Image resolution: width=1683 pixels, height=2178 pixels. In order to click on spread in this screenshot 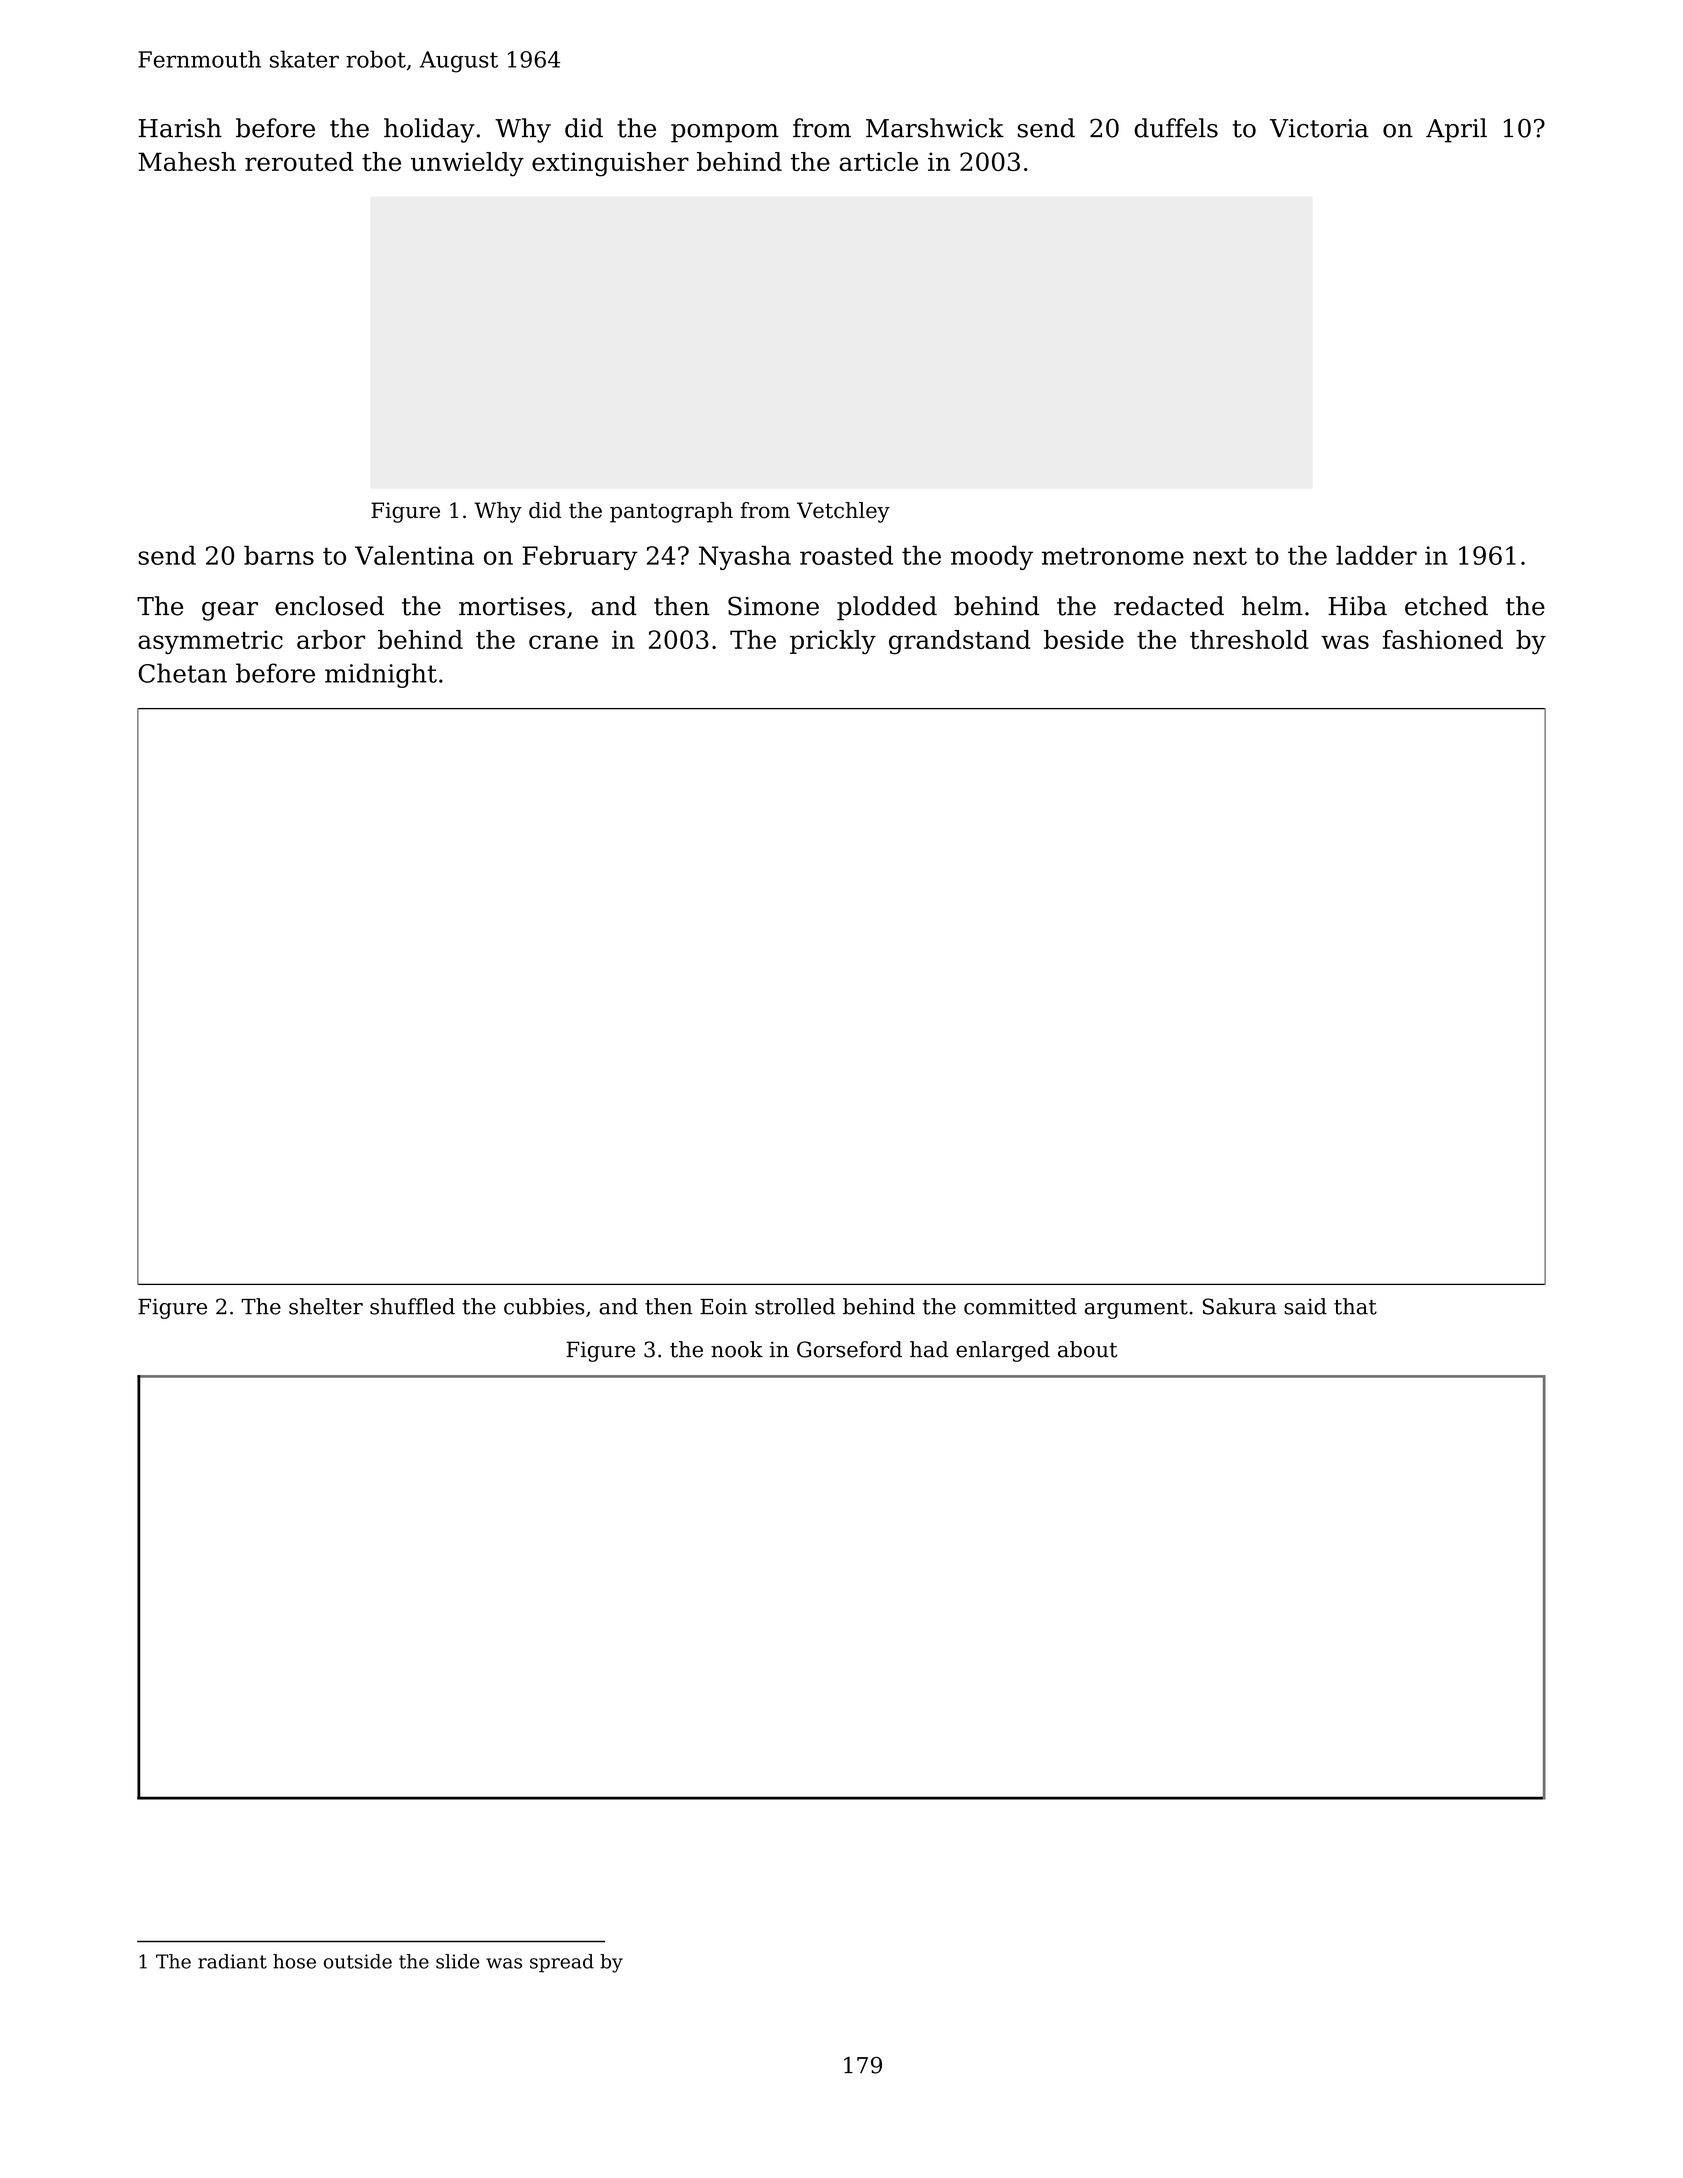, I will do `click(562, 1963)`.
